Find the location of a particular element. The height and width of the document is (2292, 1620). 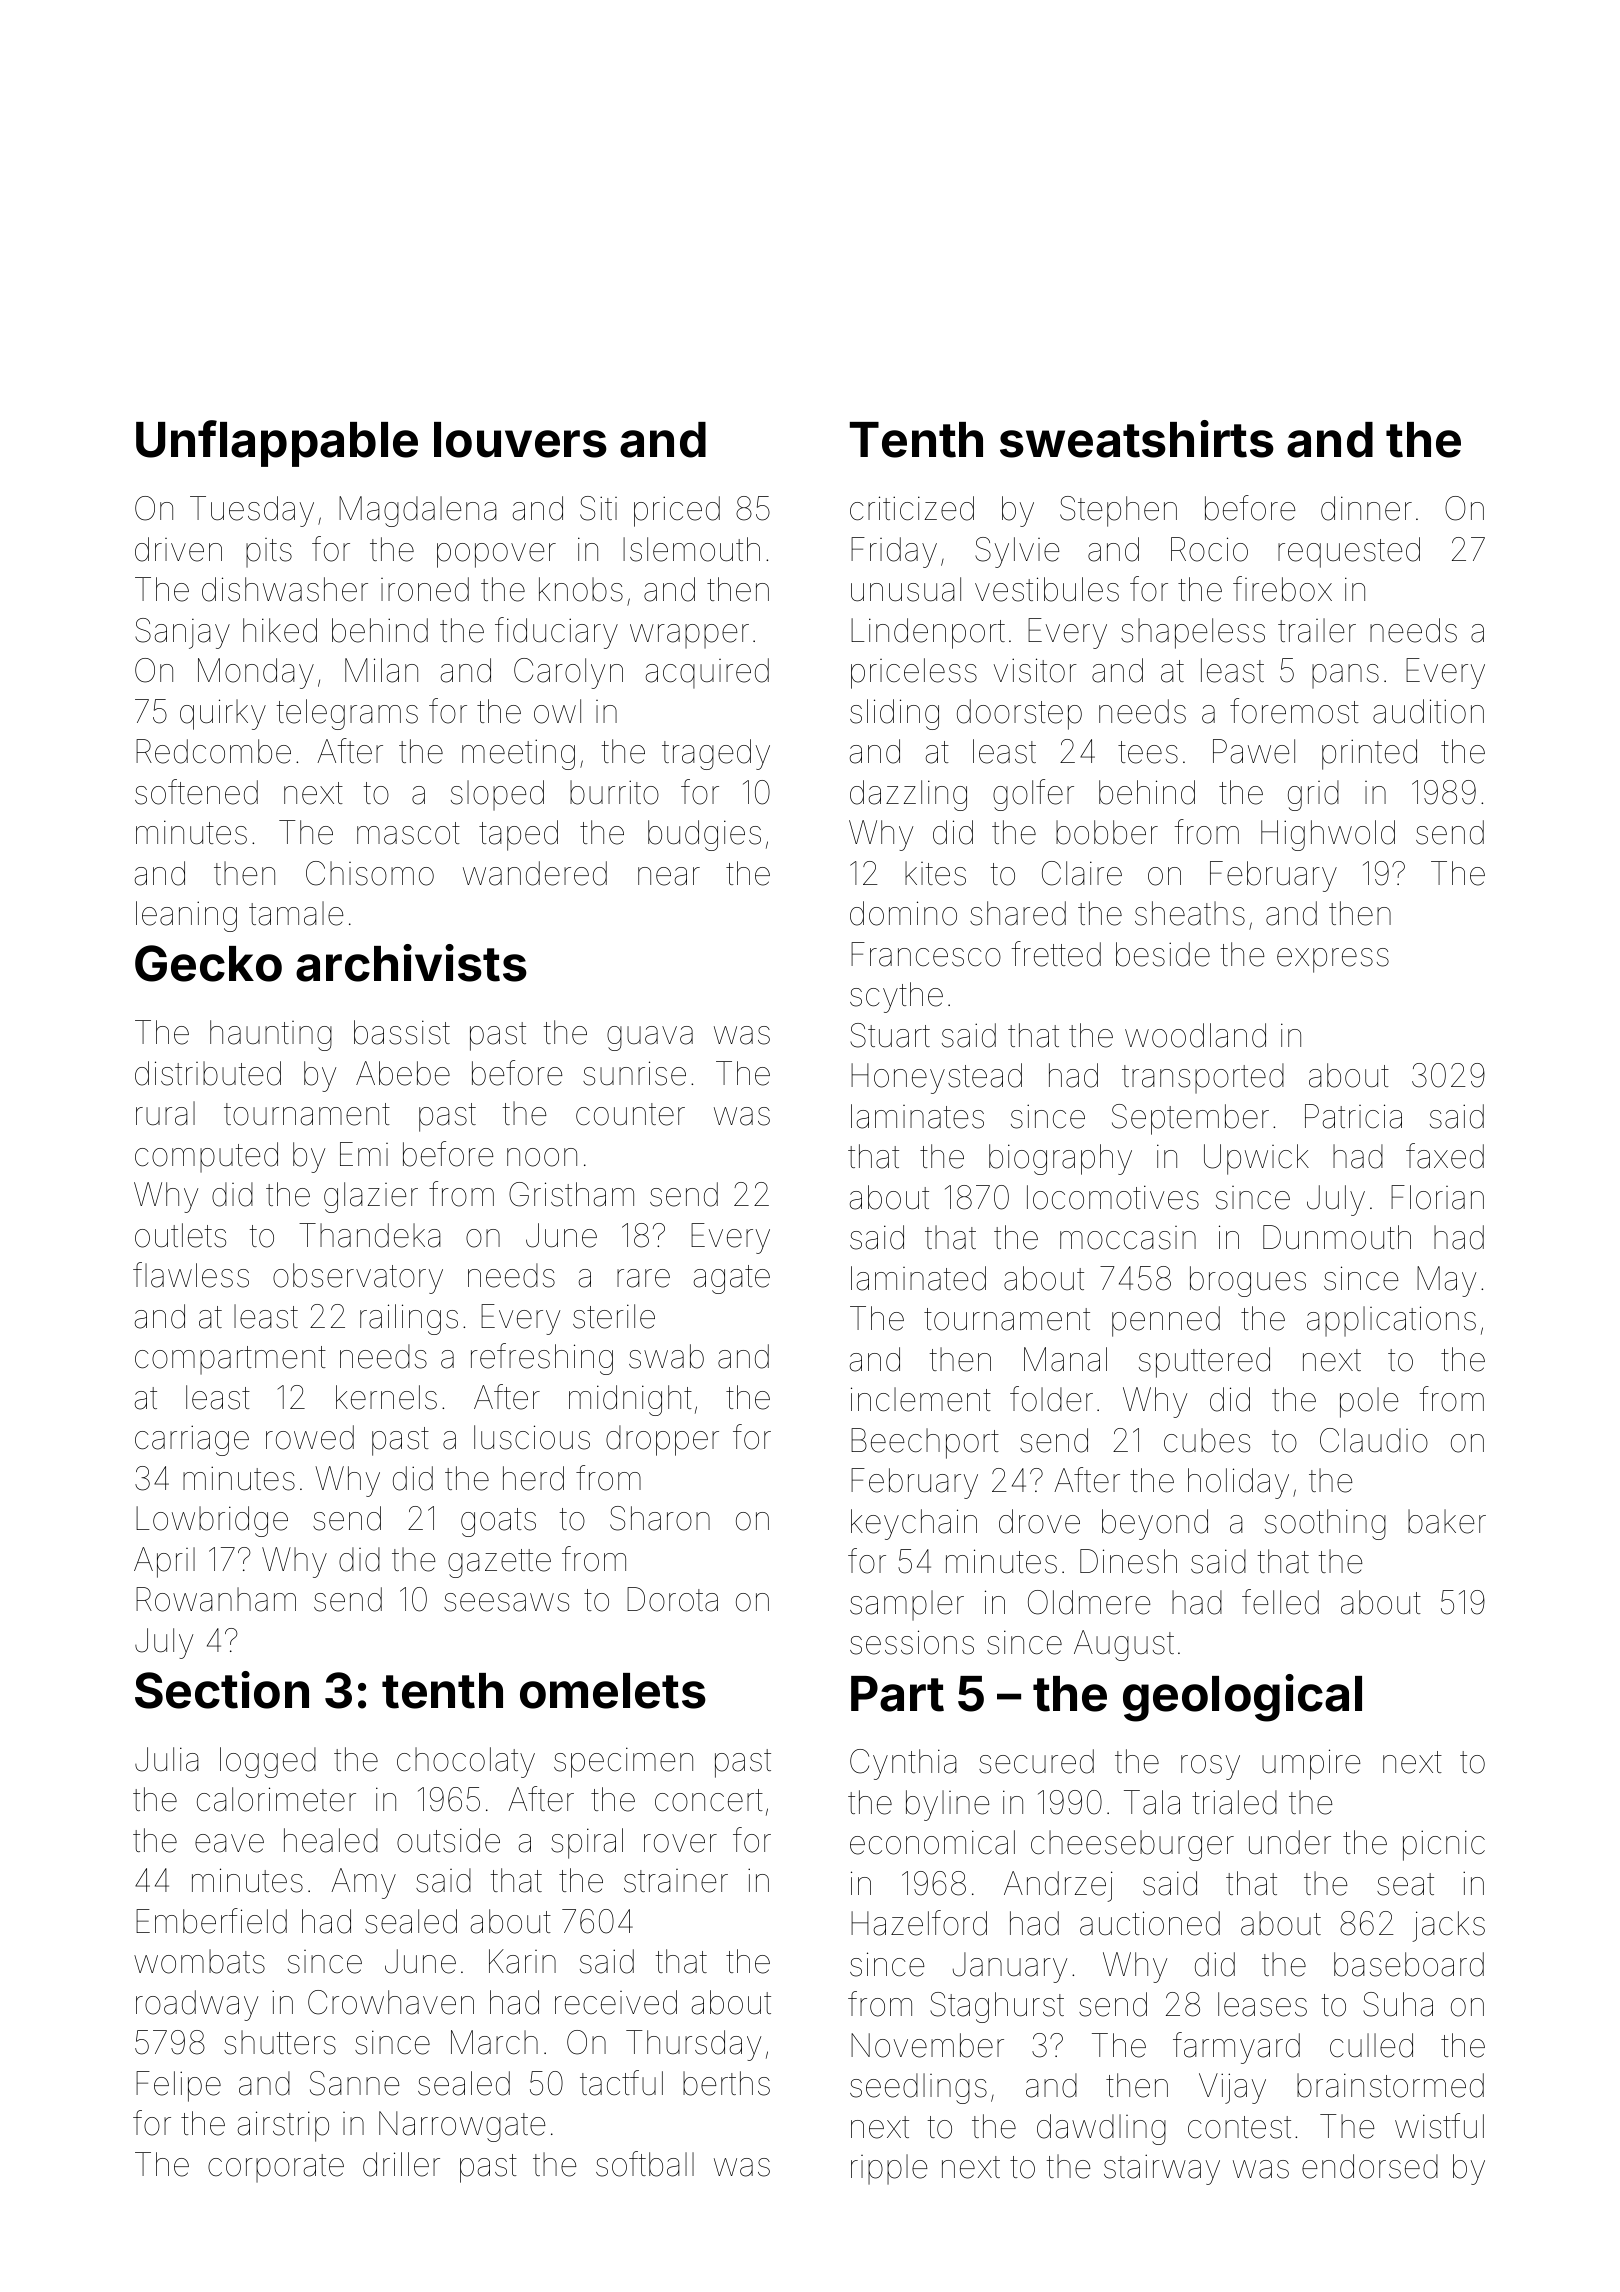

applications is located at coordinates (1391, 1321).
